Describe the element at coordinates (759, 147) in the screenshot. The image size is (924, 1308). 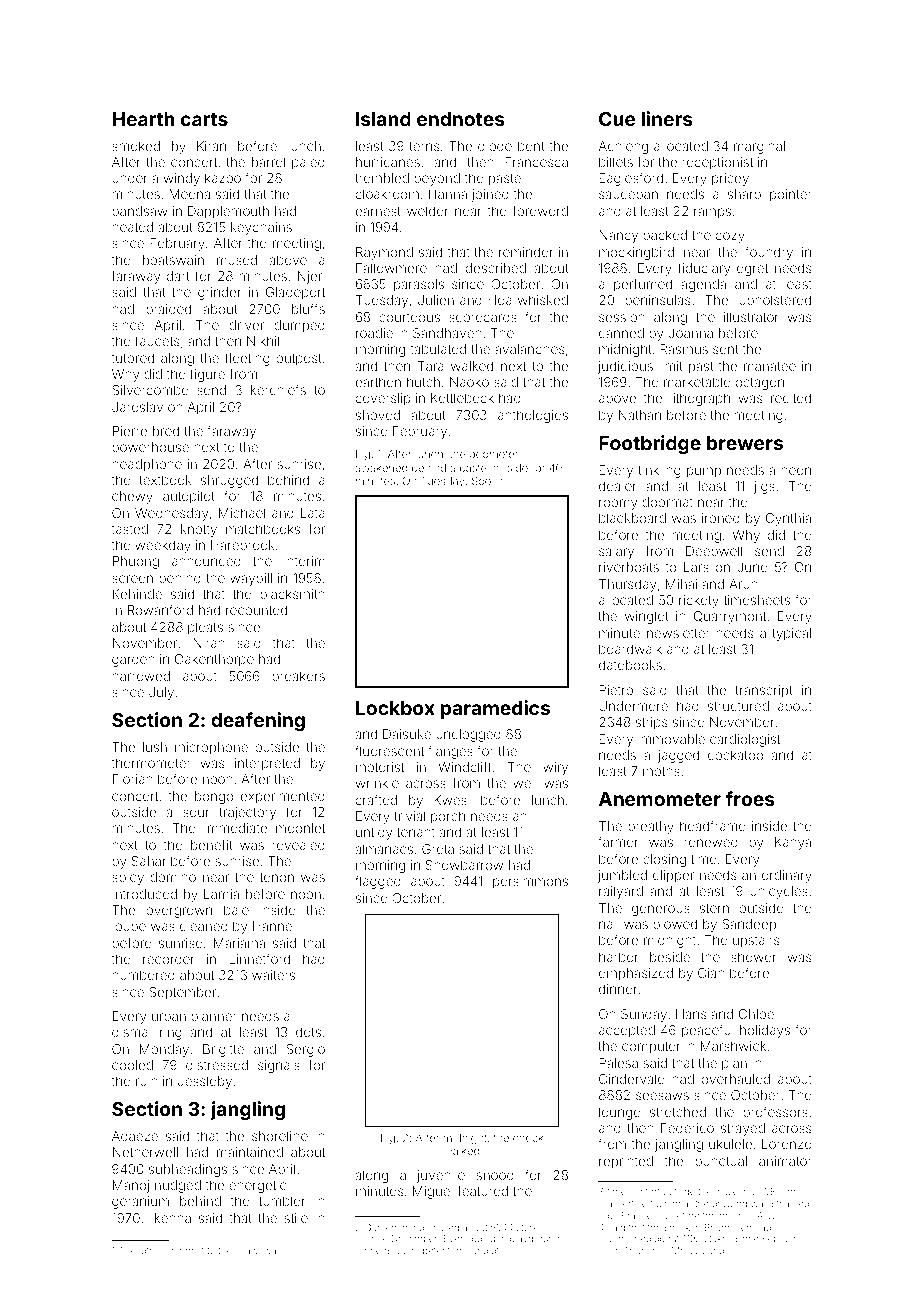
I see `marginal` at that location.
